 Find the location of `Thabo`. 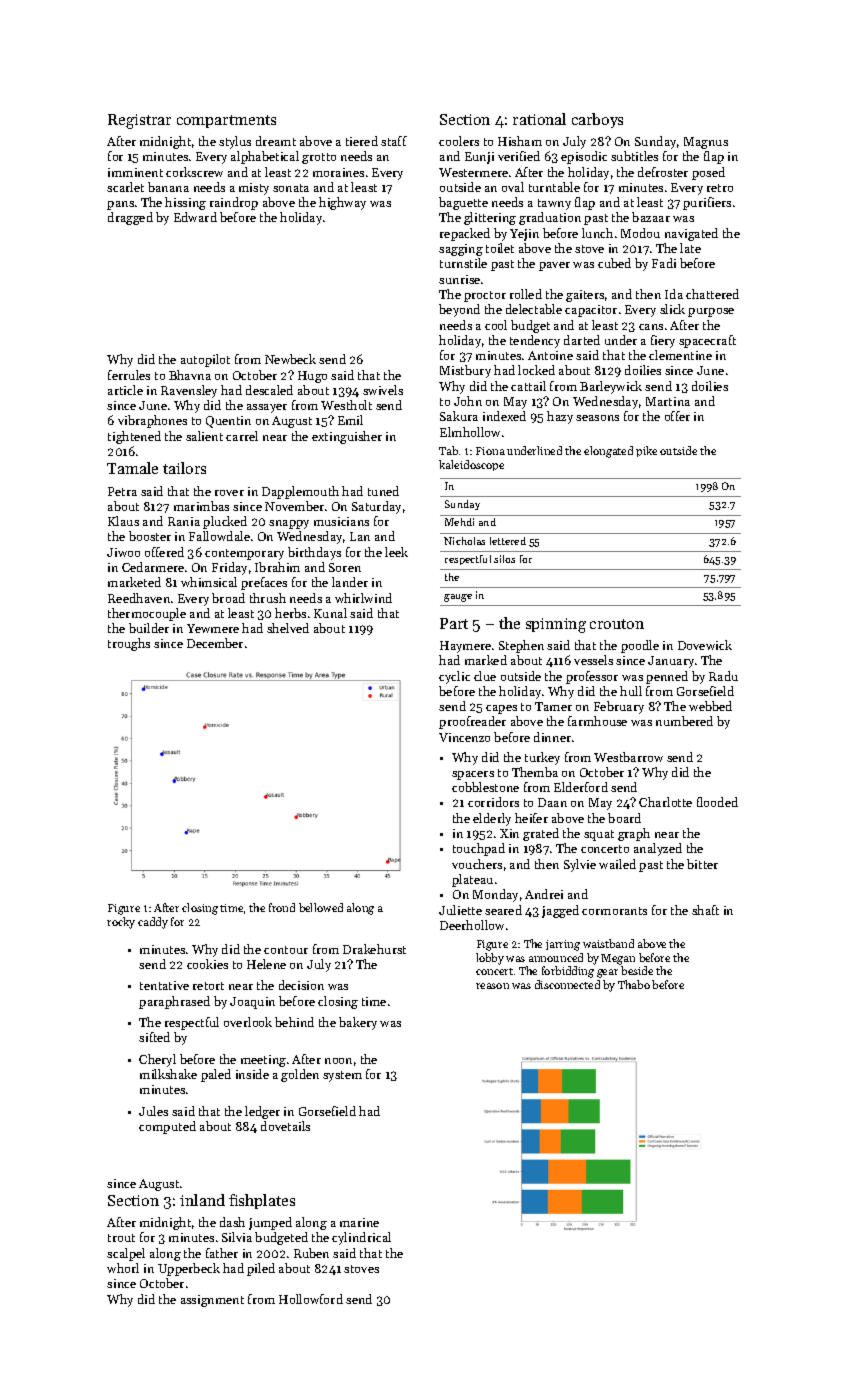

Thabo is located at coordinates (634, 984).
